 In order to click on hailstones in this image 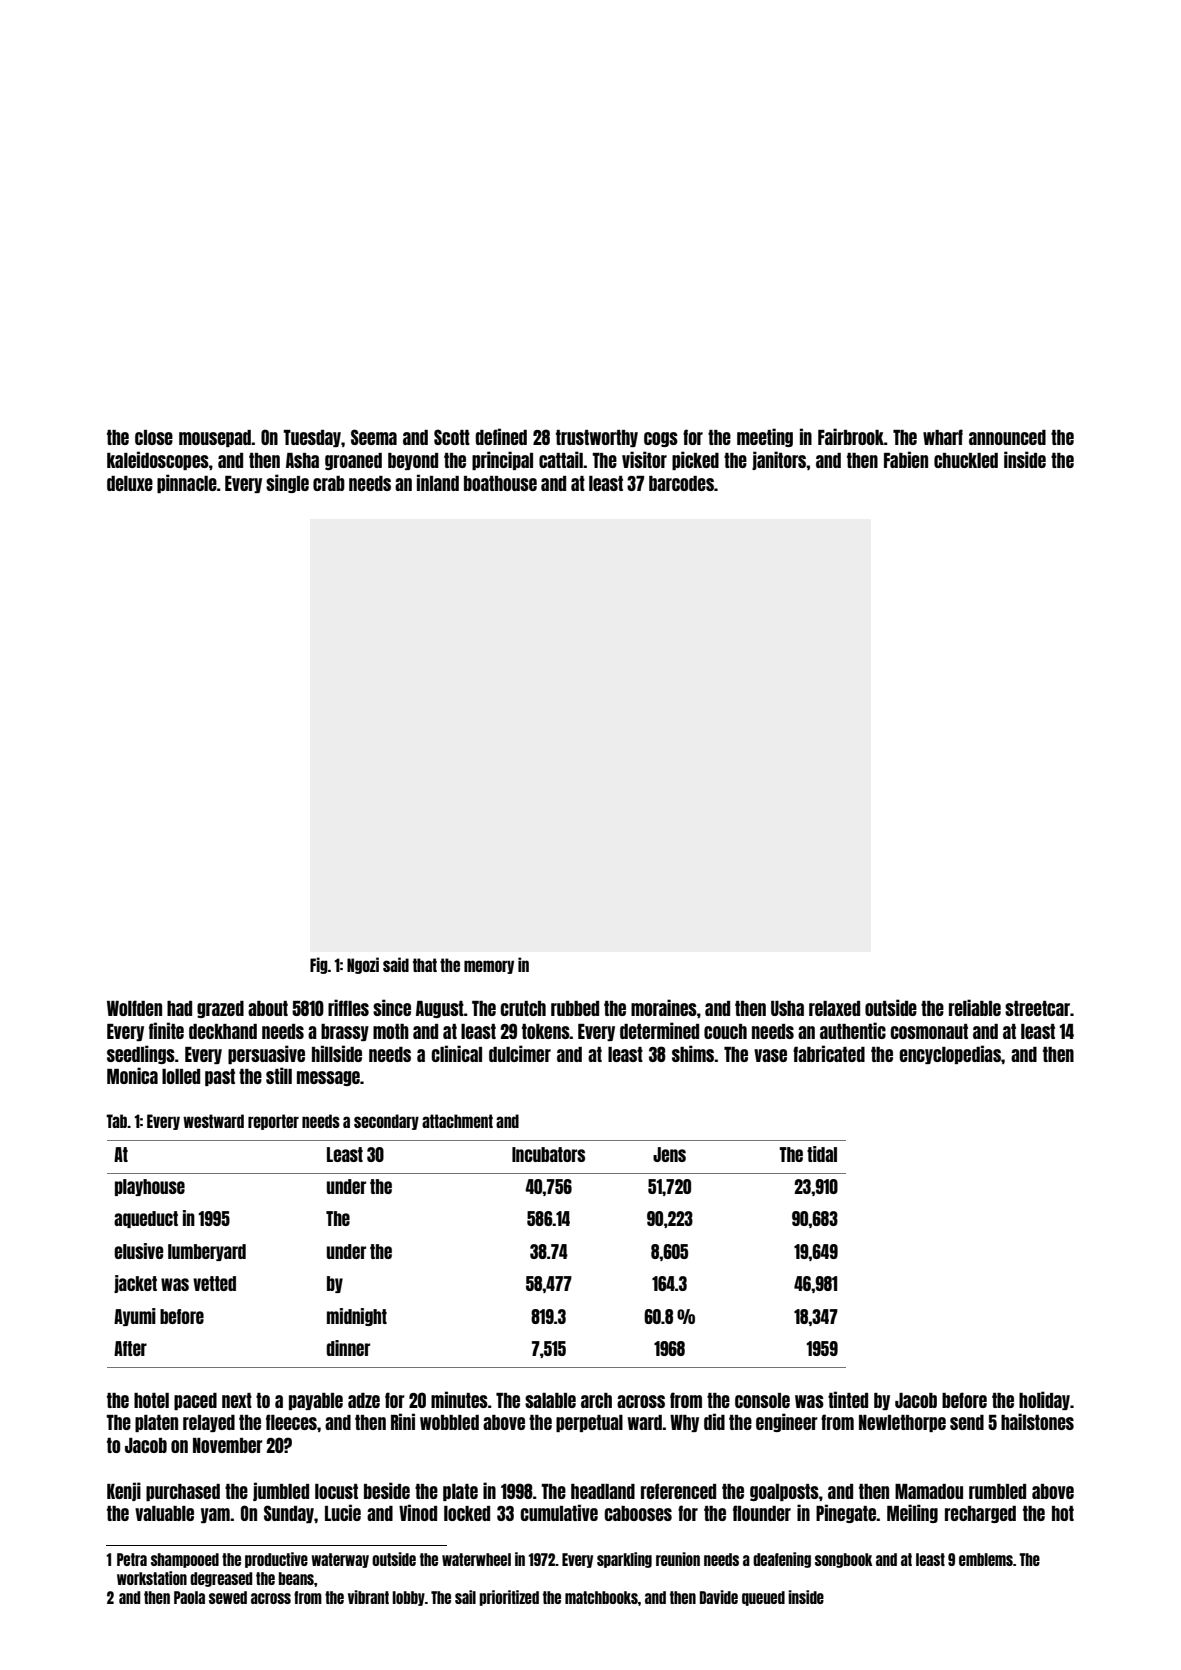, I will do `click(1037, 1421)`.
